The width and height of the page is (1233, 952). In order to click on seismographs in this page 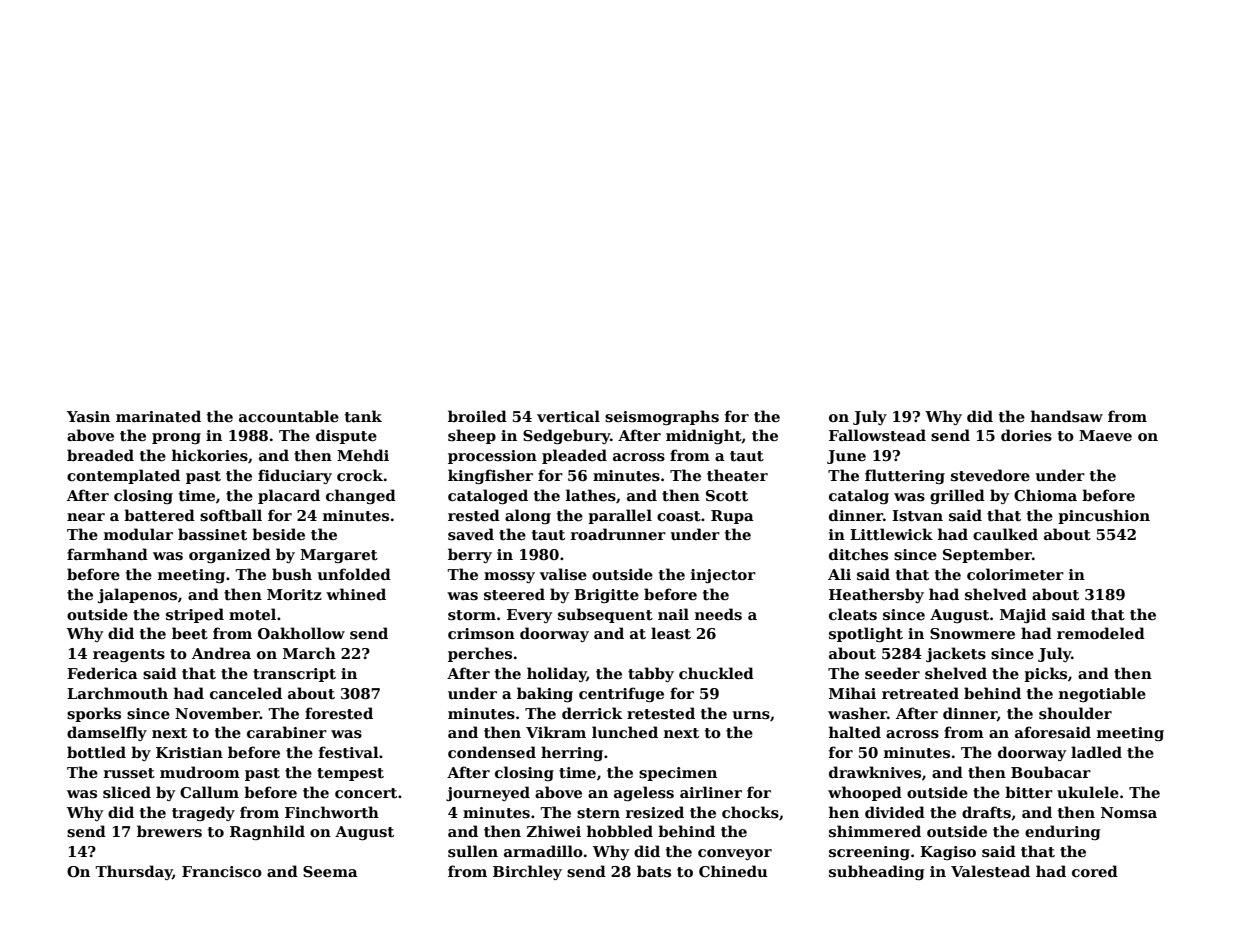, I will do `click(662, 417)`.
